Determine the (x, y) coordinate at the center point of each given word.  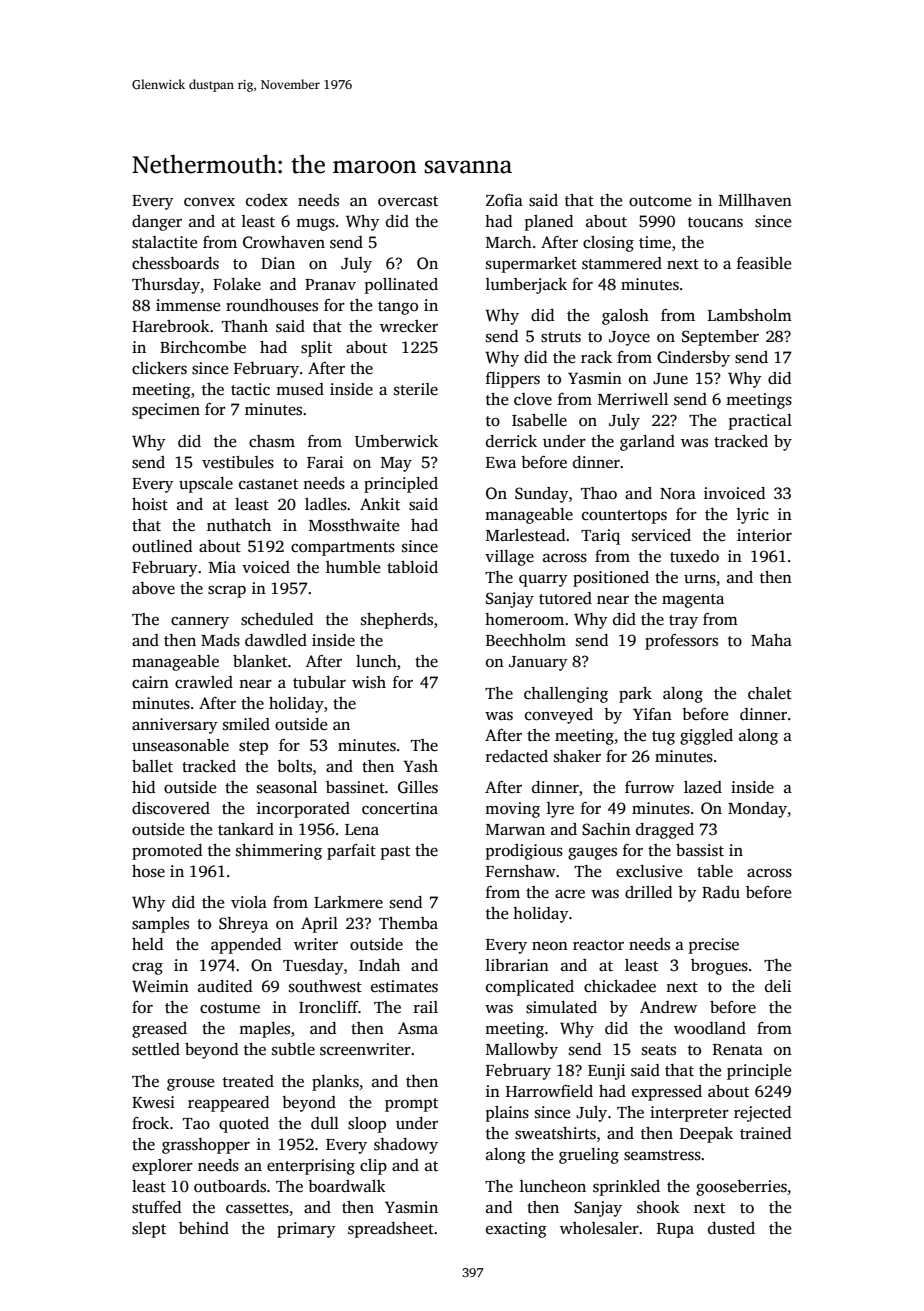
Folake (237, 284)
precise (714, 946)
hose (148, 871)
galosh (625, 317)
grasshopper (206, 1146)
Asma (418, 1028)
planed (549, 223)
